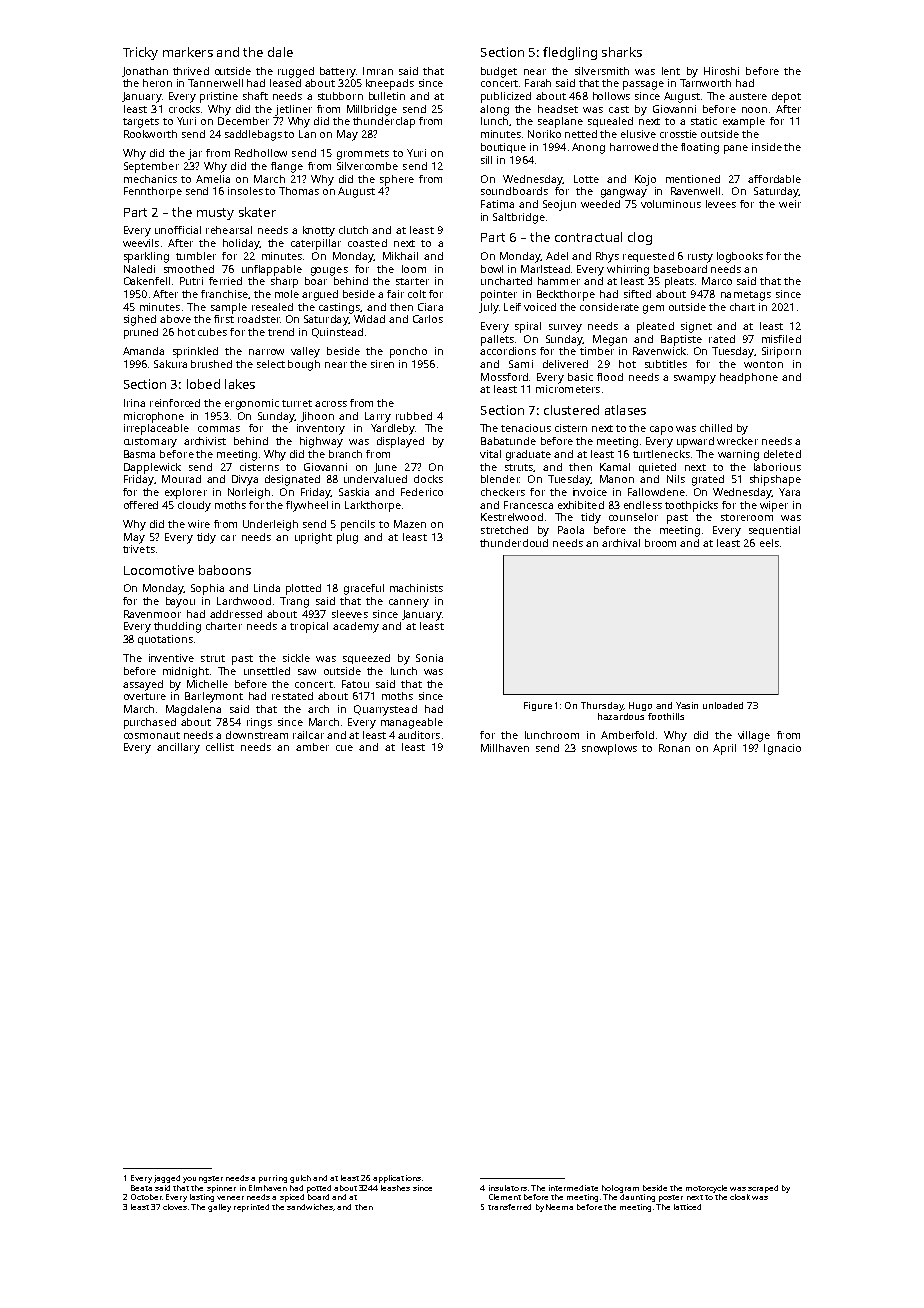 The width and height of the screenshot is (924, 1308). Describe the element at coordinates (178, 748) in the screenshot. I see `ancillary` at that location.
